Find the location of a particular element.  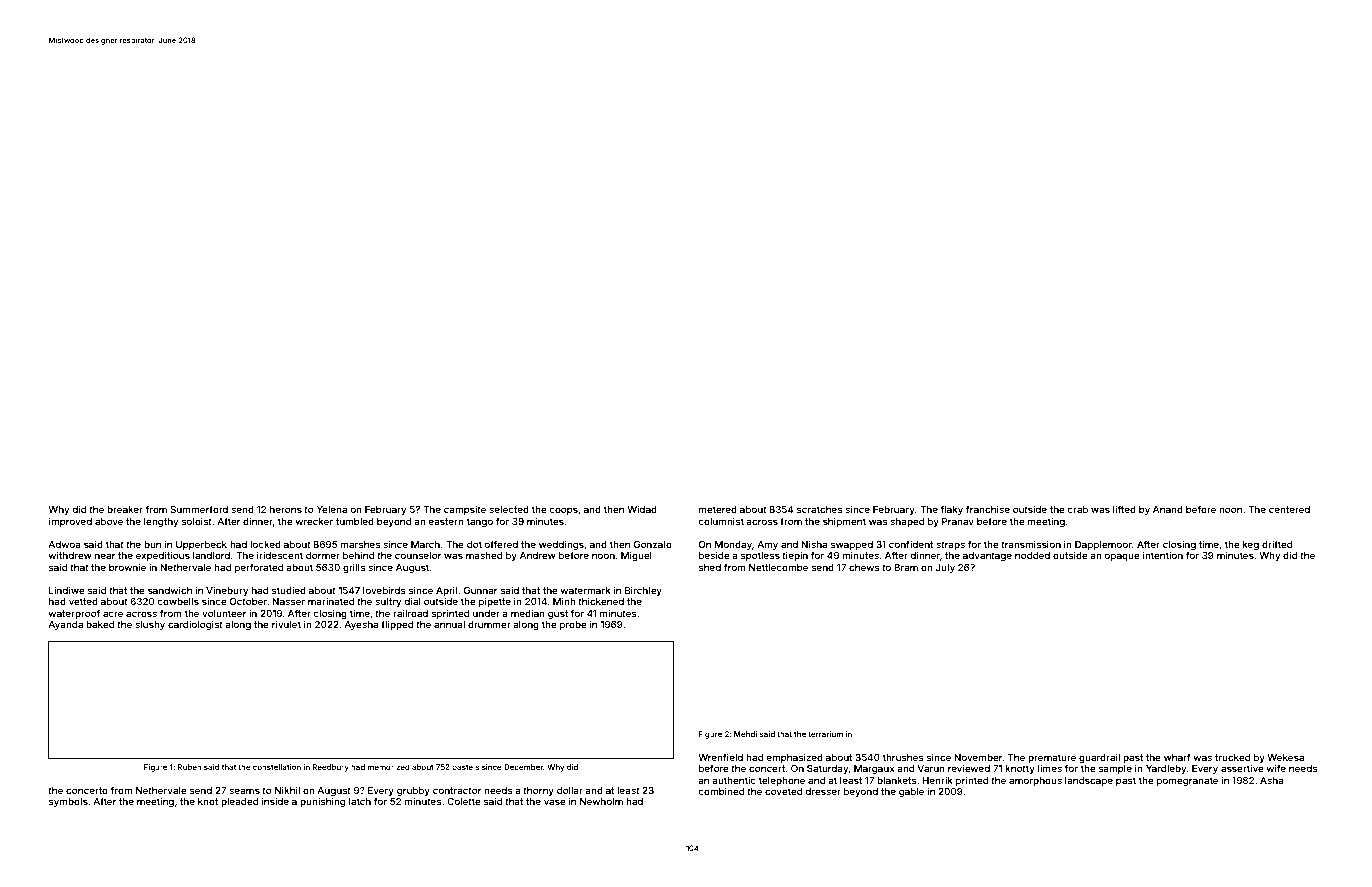

centered is located at coordinates (1289, 509).
